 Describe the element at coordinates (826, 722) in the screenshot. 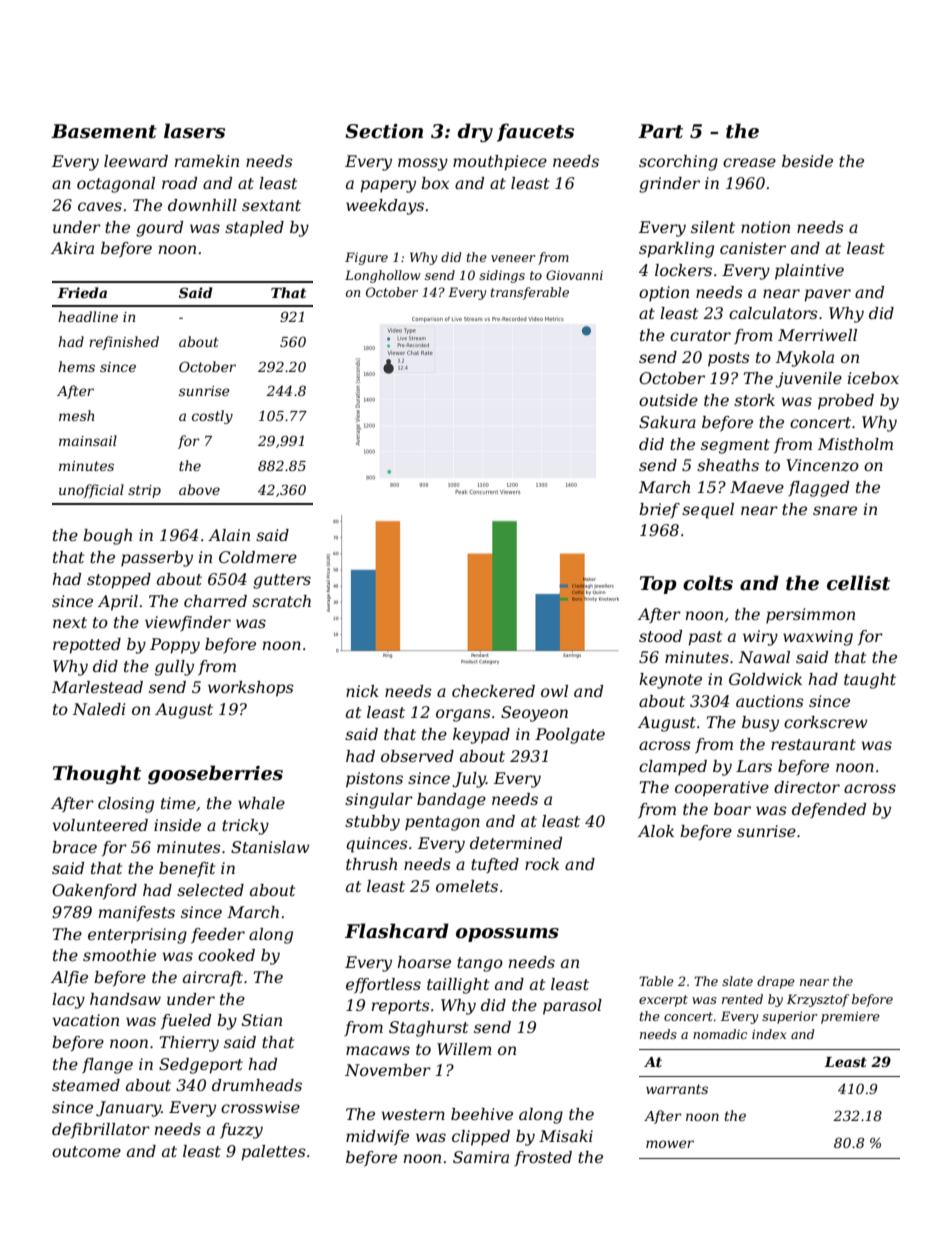

I see `corkscrew` at that location.
